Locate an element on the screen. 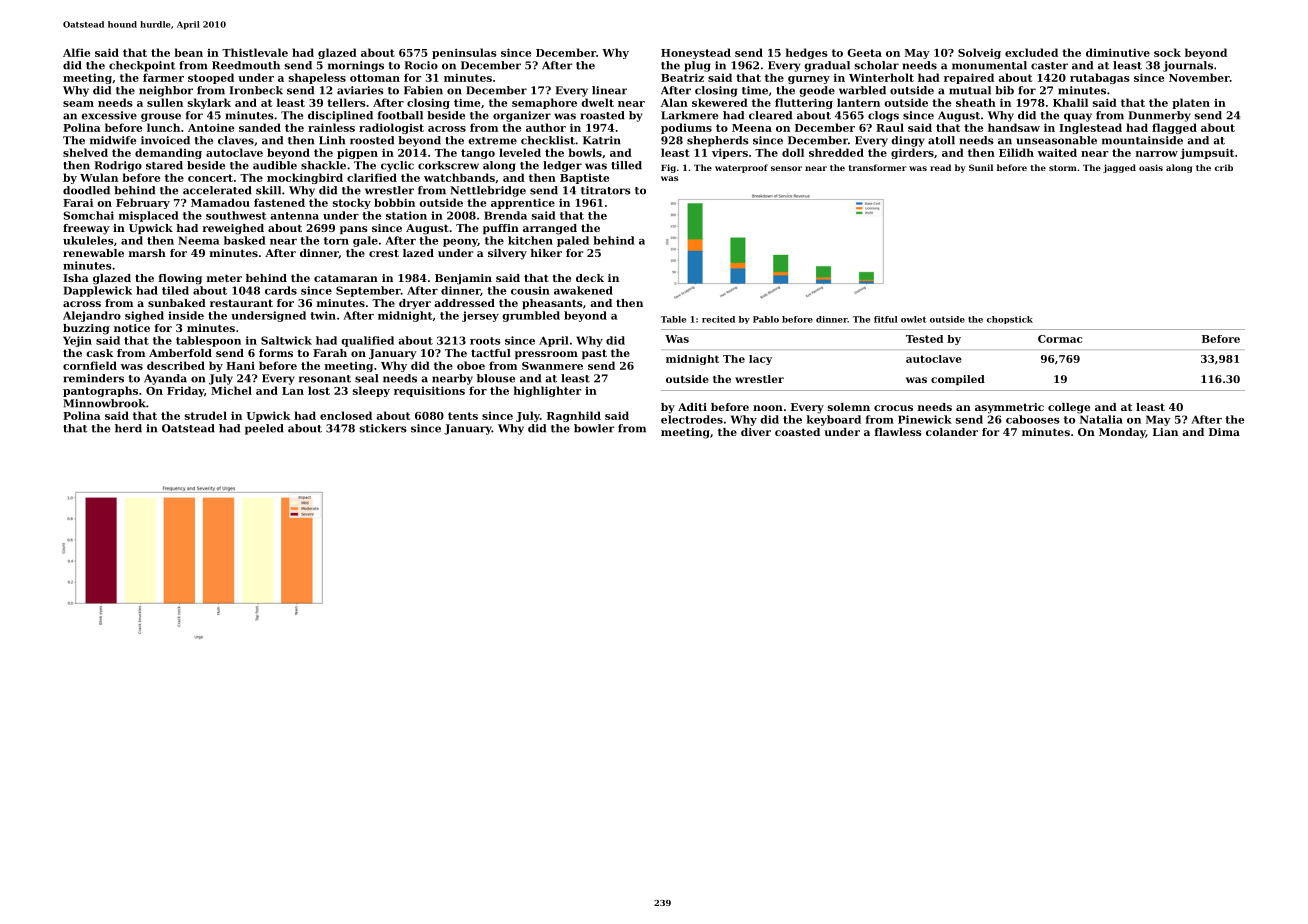 The width and height of the screenshot is (1308, 924). semaphore is located at coordinates (544, 103).
